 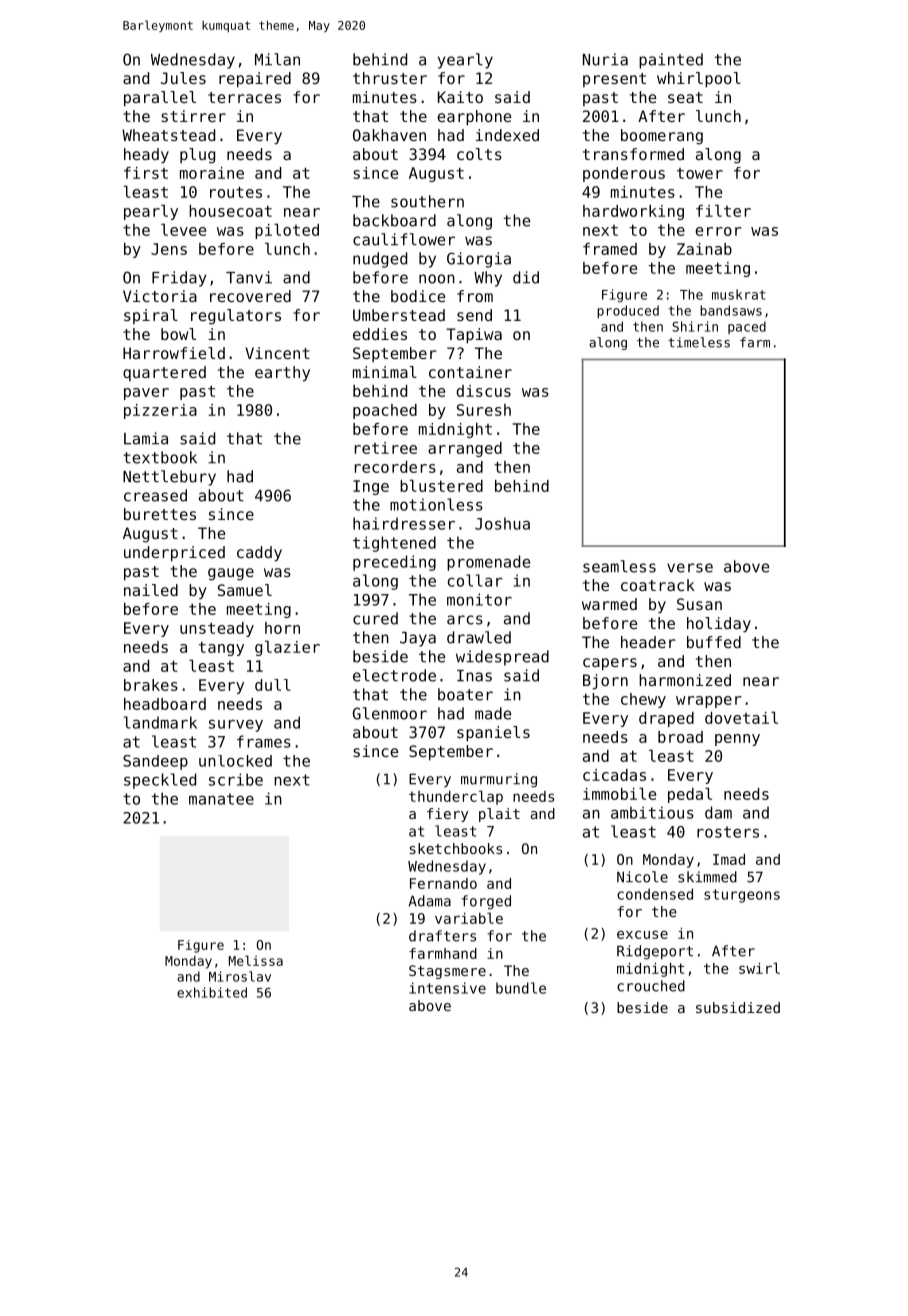 What do you see at coordinates (212, 173) in the document?
I see `moraine` at bounding box center [212, 173].
